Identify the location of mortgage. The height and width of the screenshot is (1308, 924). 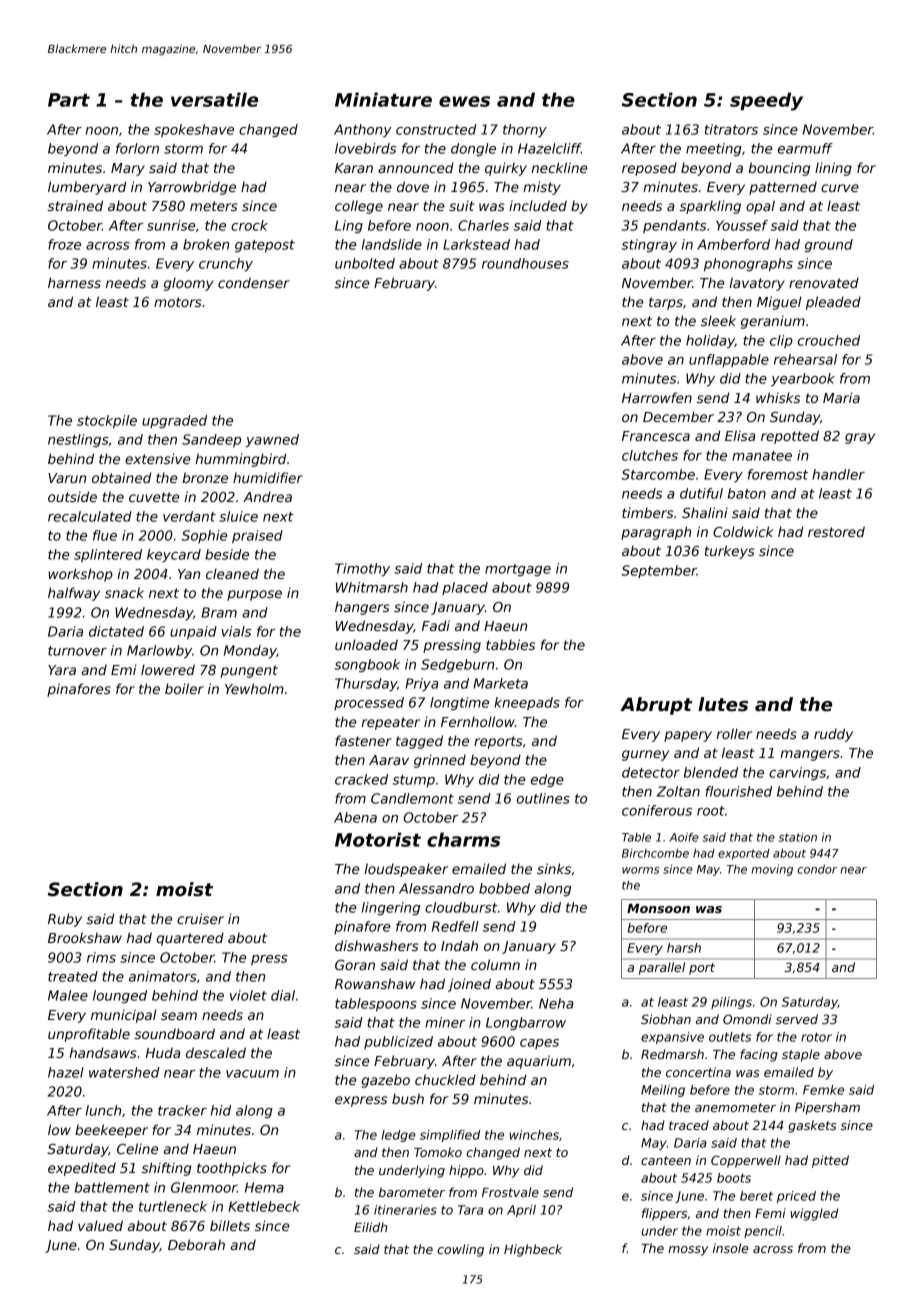
(518, 570).
